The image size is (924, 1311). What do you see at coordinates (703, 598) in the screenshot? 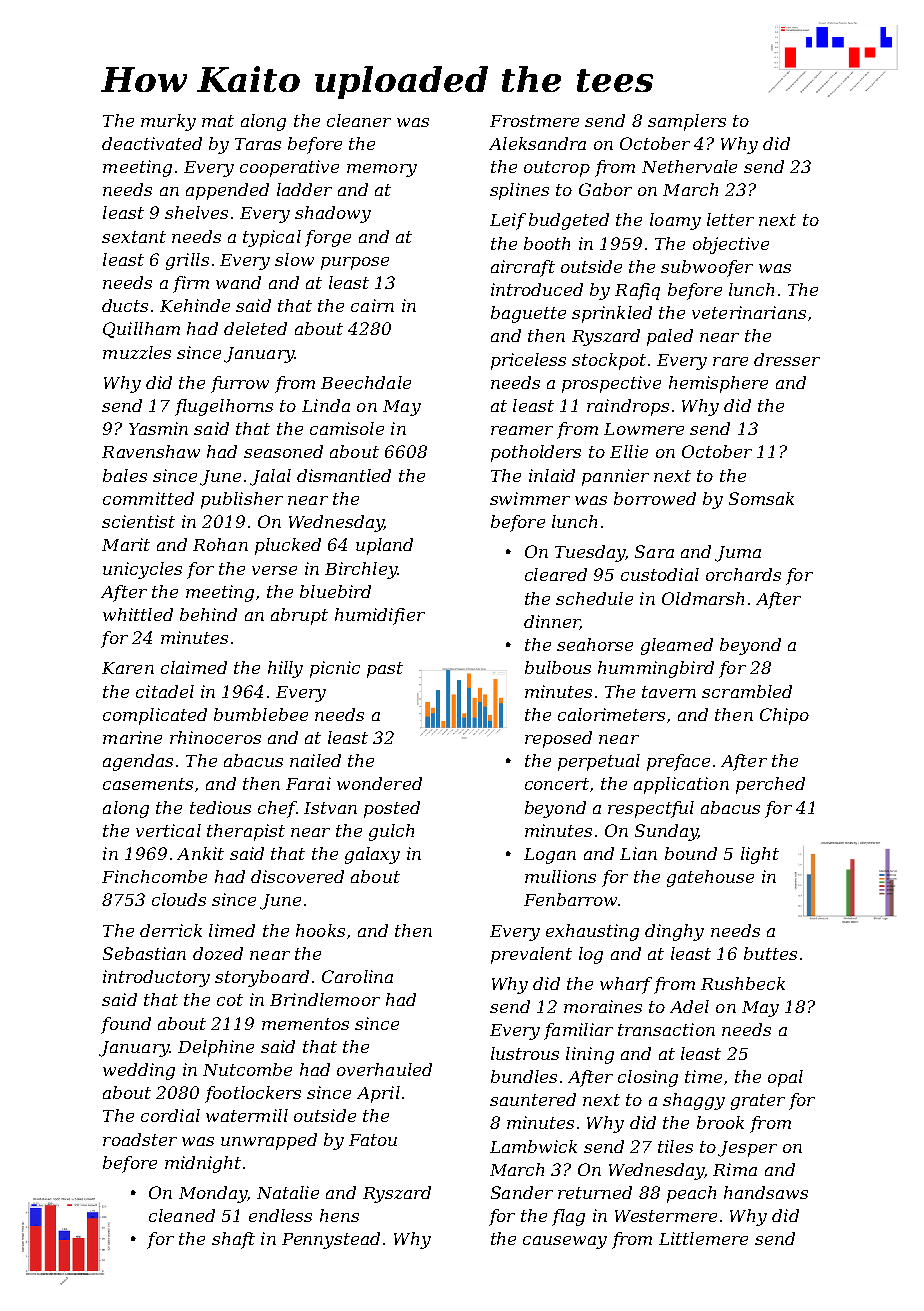
I see `Oldmarsh` at bounding box center [703, 598].
